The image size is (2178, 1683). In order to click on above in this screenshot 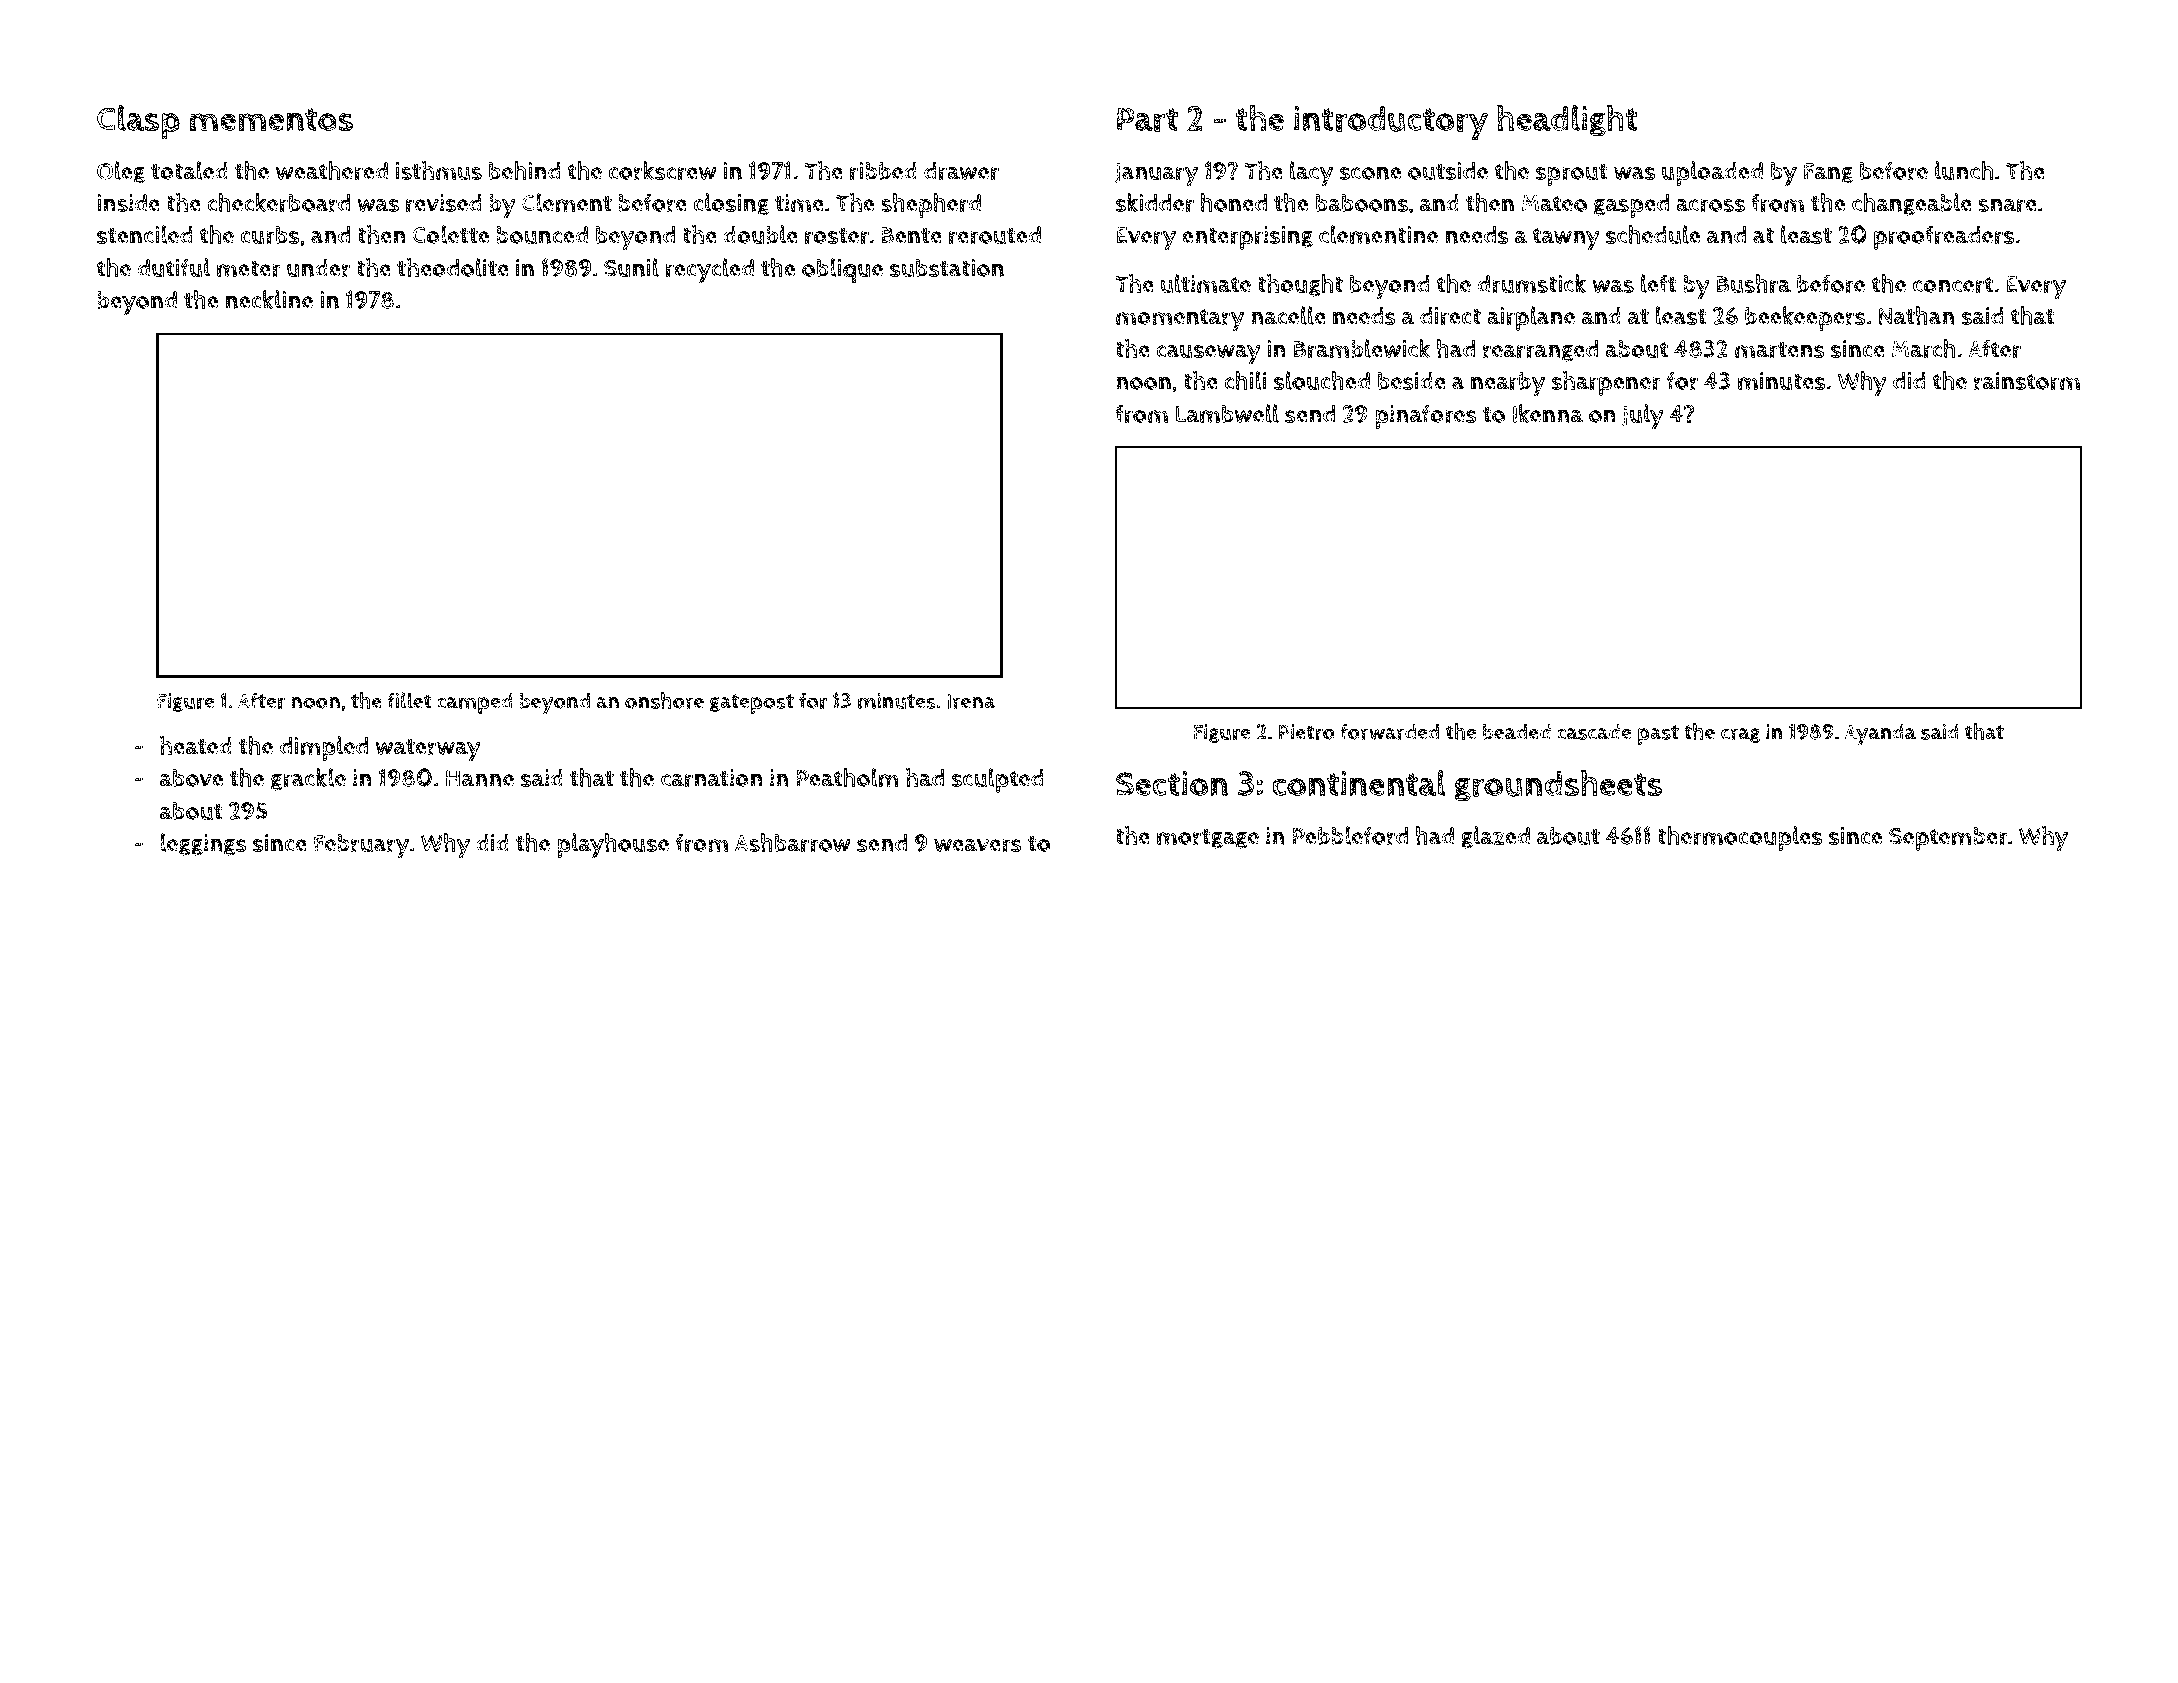, I will do `click(191, 778)`.
